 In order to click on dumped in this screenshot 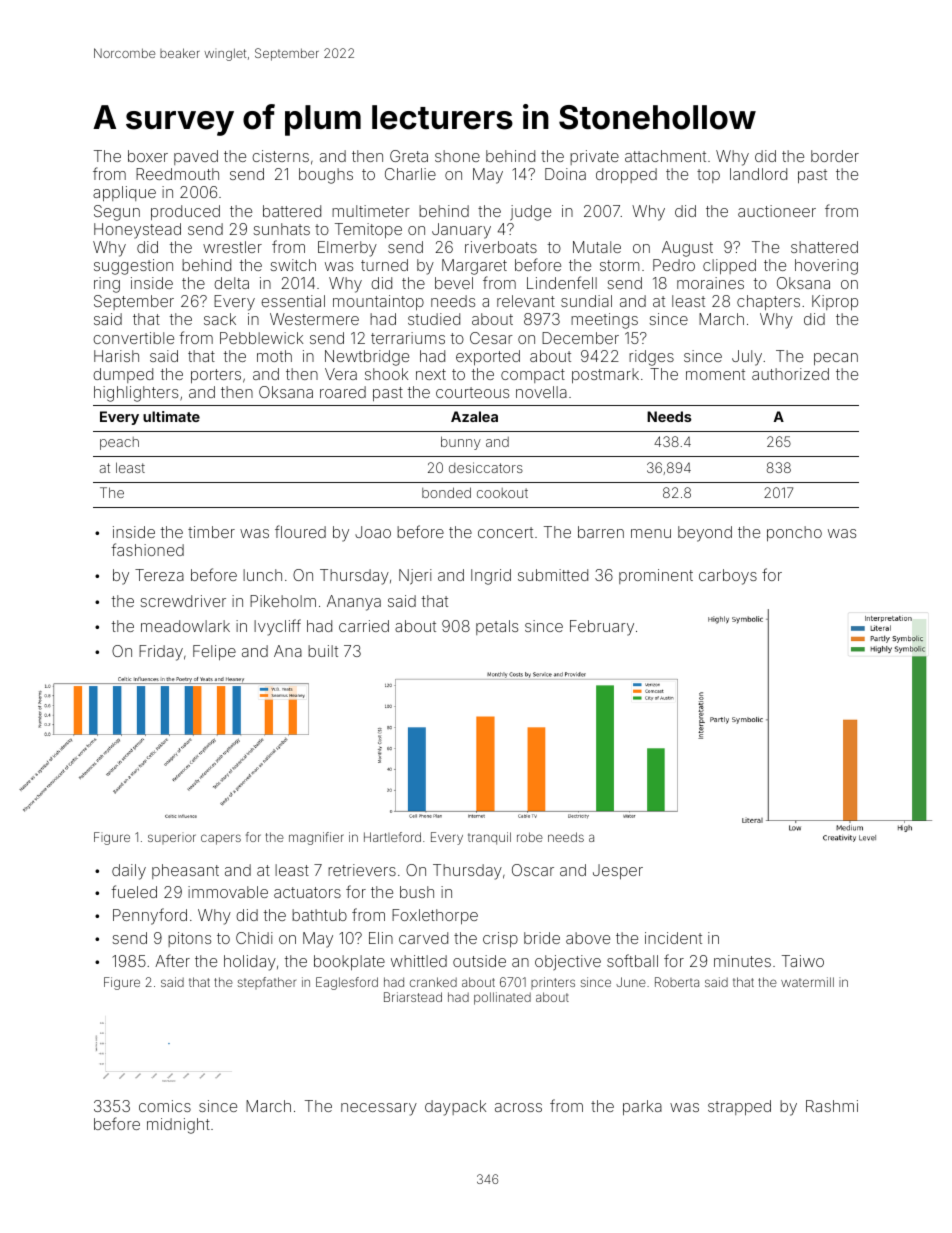, I will do `click(123, 375)`.
